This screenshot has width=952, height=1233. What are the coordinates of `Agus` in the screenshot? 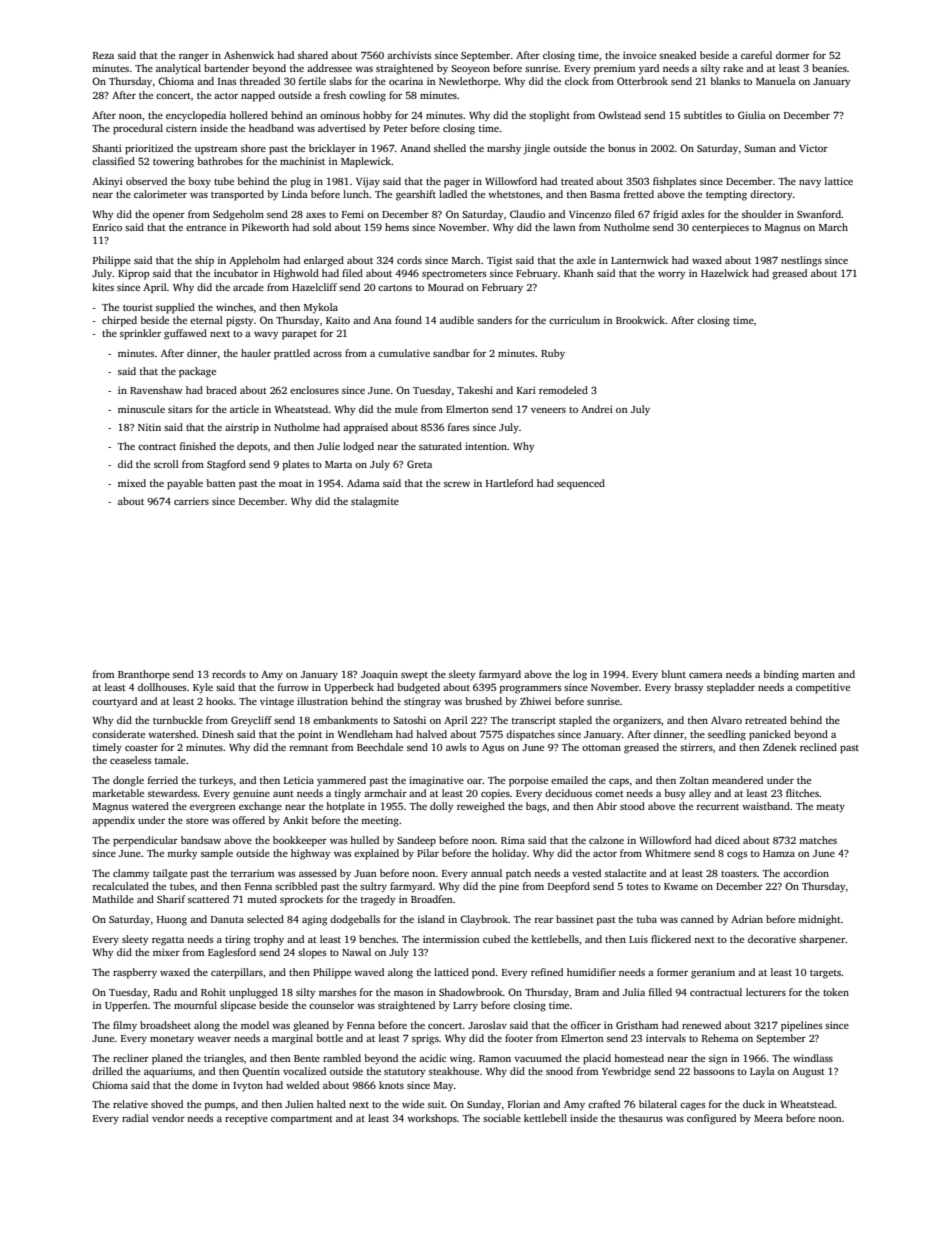 It's located at (493, 749).
